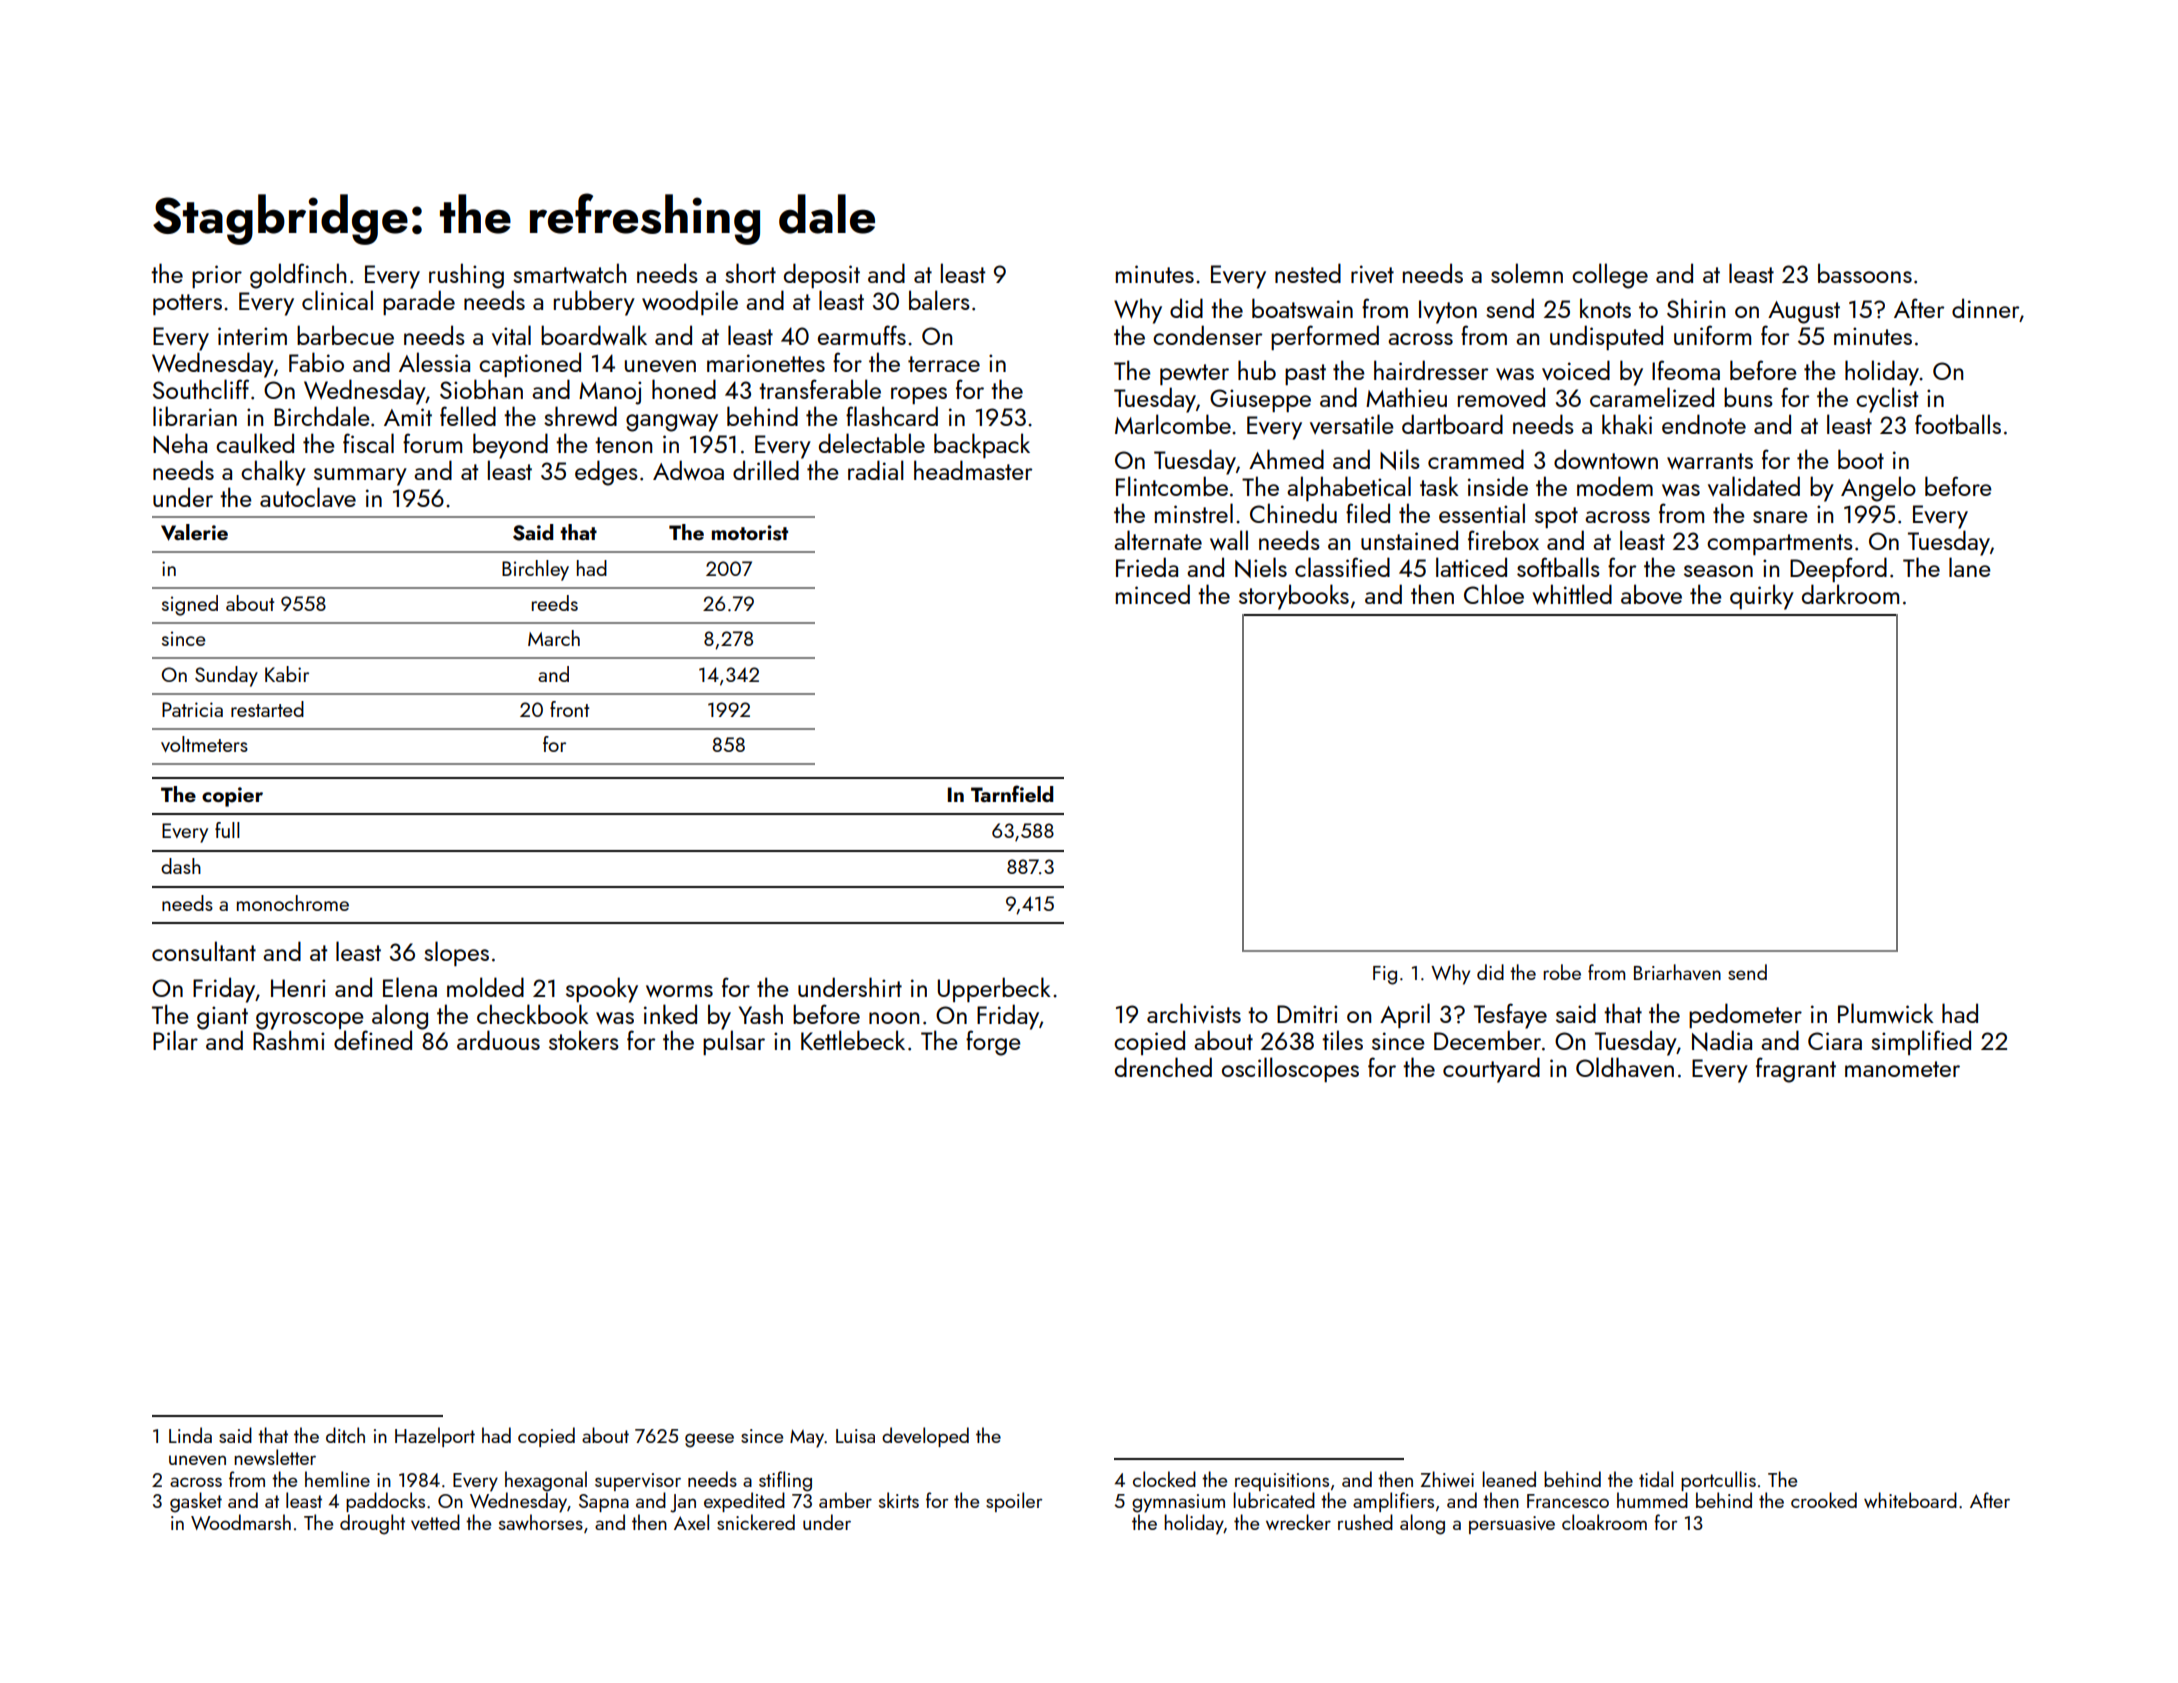 The width and height of the screenshot is (2178, 1683). What do you see at coordinates (372, 1524) in the screenshot?
I see `drought` at bounding box center [372, 1524].
